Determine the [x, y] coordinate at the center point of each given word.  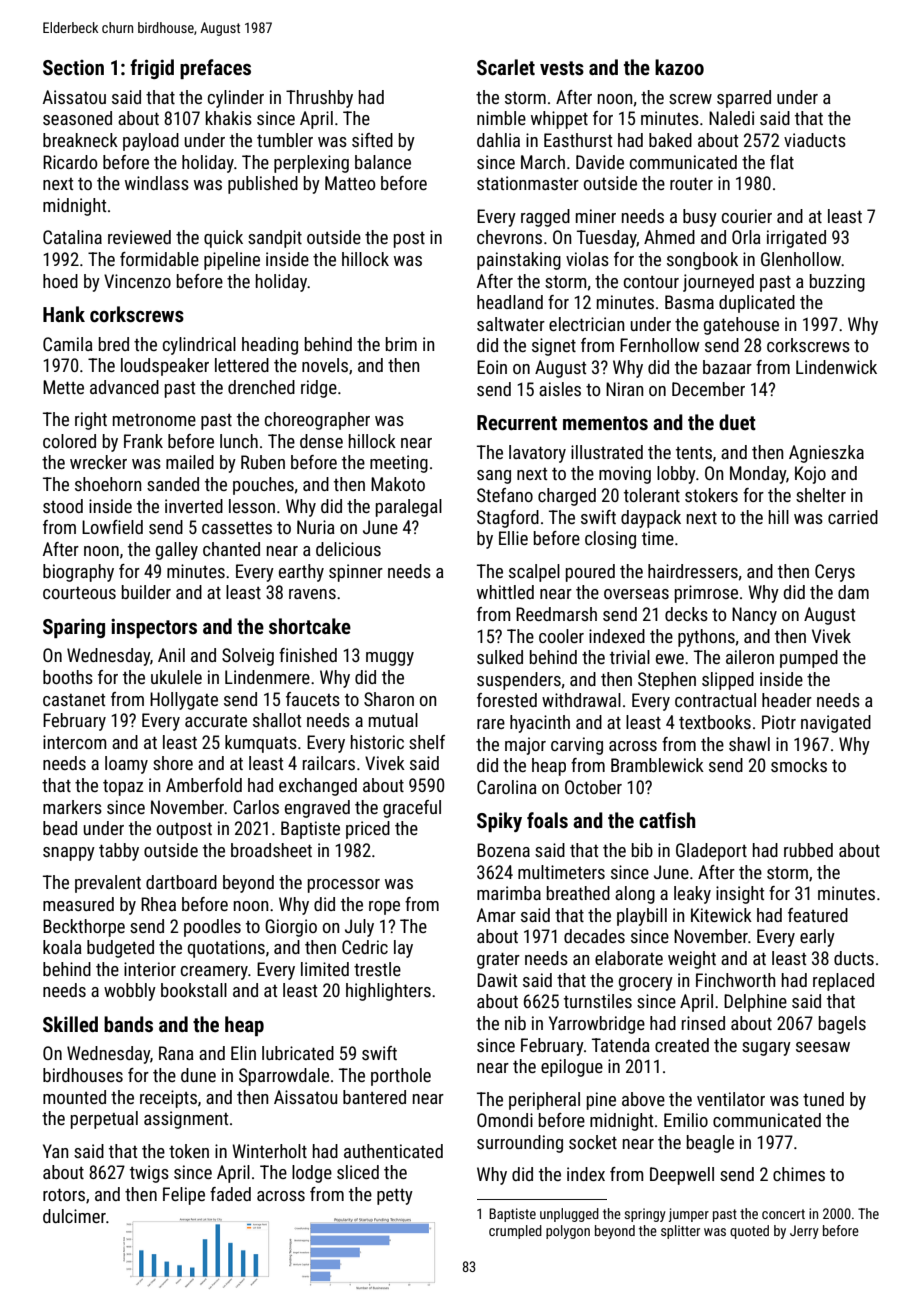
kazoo [679, 67]
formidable [159, 259]
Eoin [492, 367]
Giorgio [291, 928]
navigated [836, 724]
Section [73, 67]
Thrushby [319, 99]
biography [78, 573]
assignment [186, 1120]
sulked [500, 657]
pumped [809, 659]
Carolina [507, 787]
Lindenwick [836, 367]
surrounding [520, 1144]
